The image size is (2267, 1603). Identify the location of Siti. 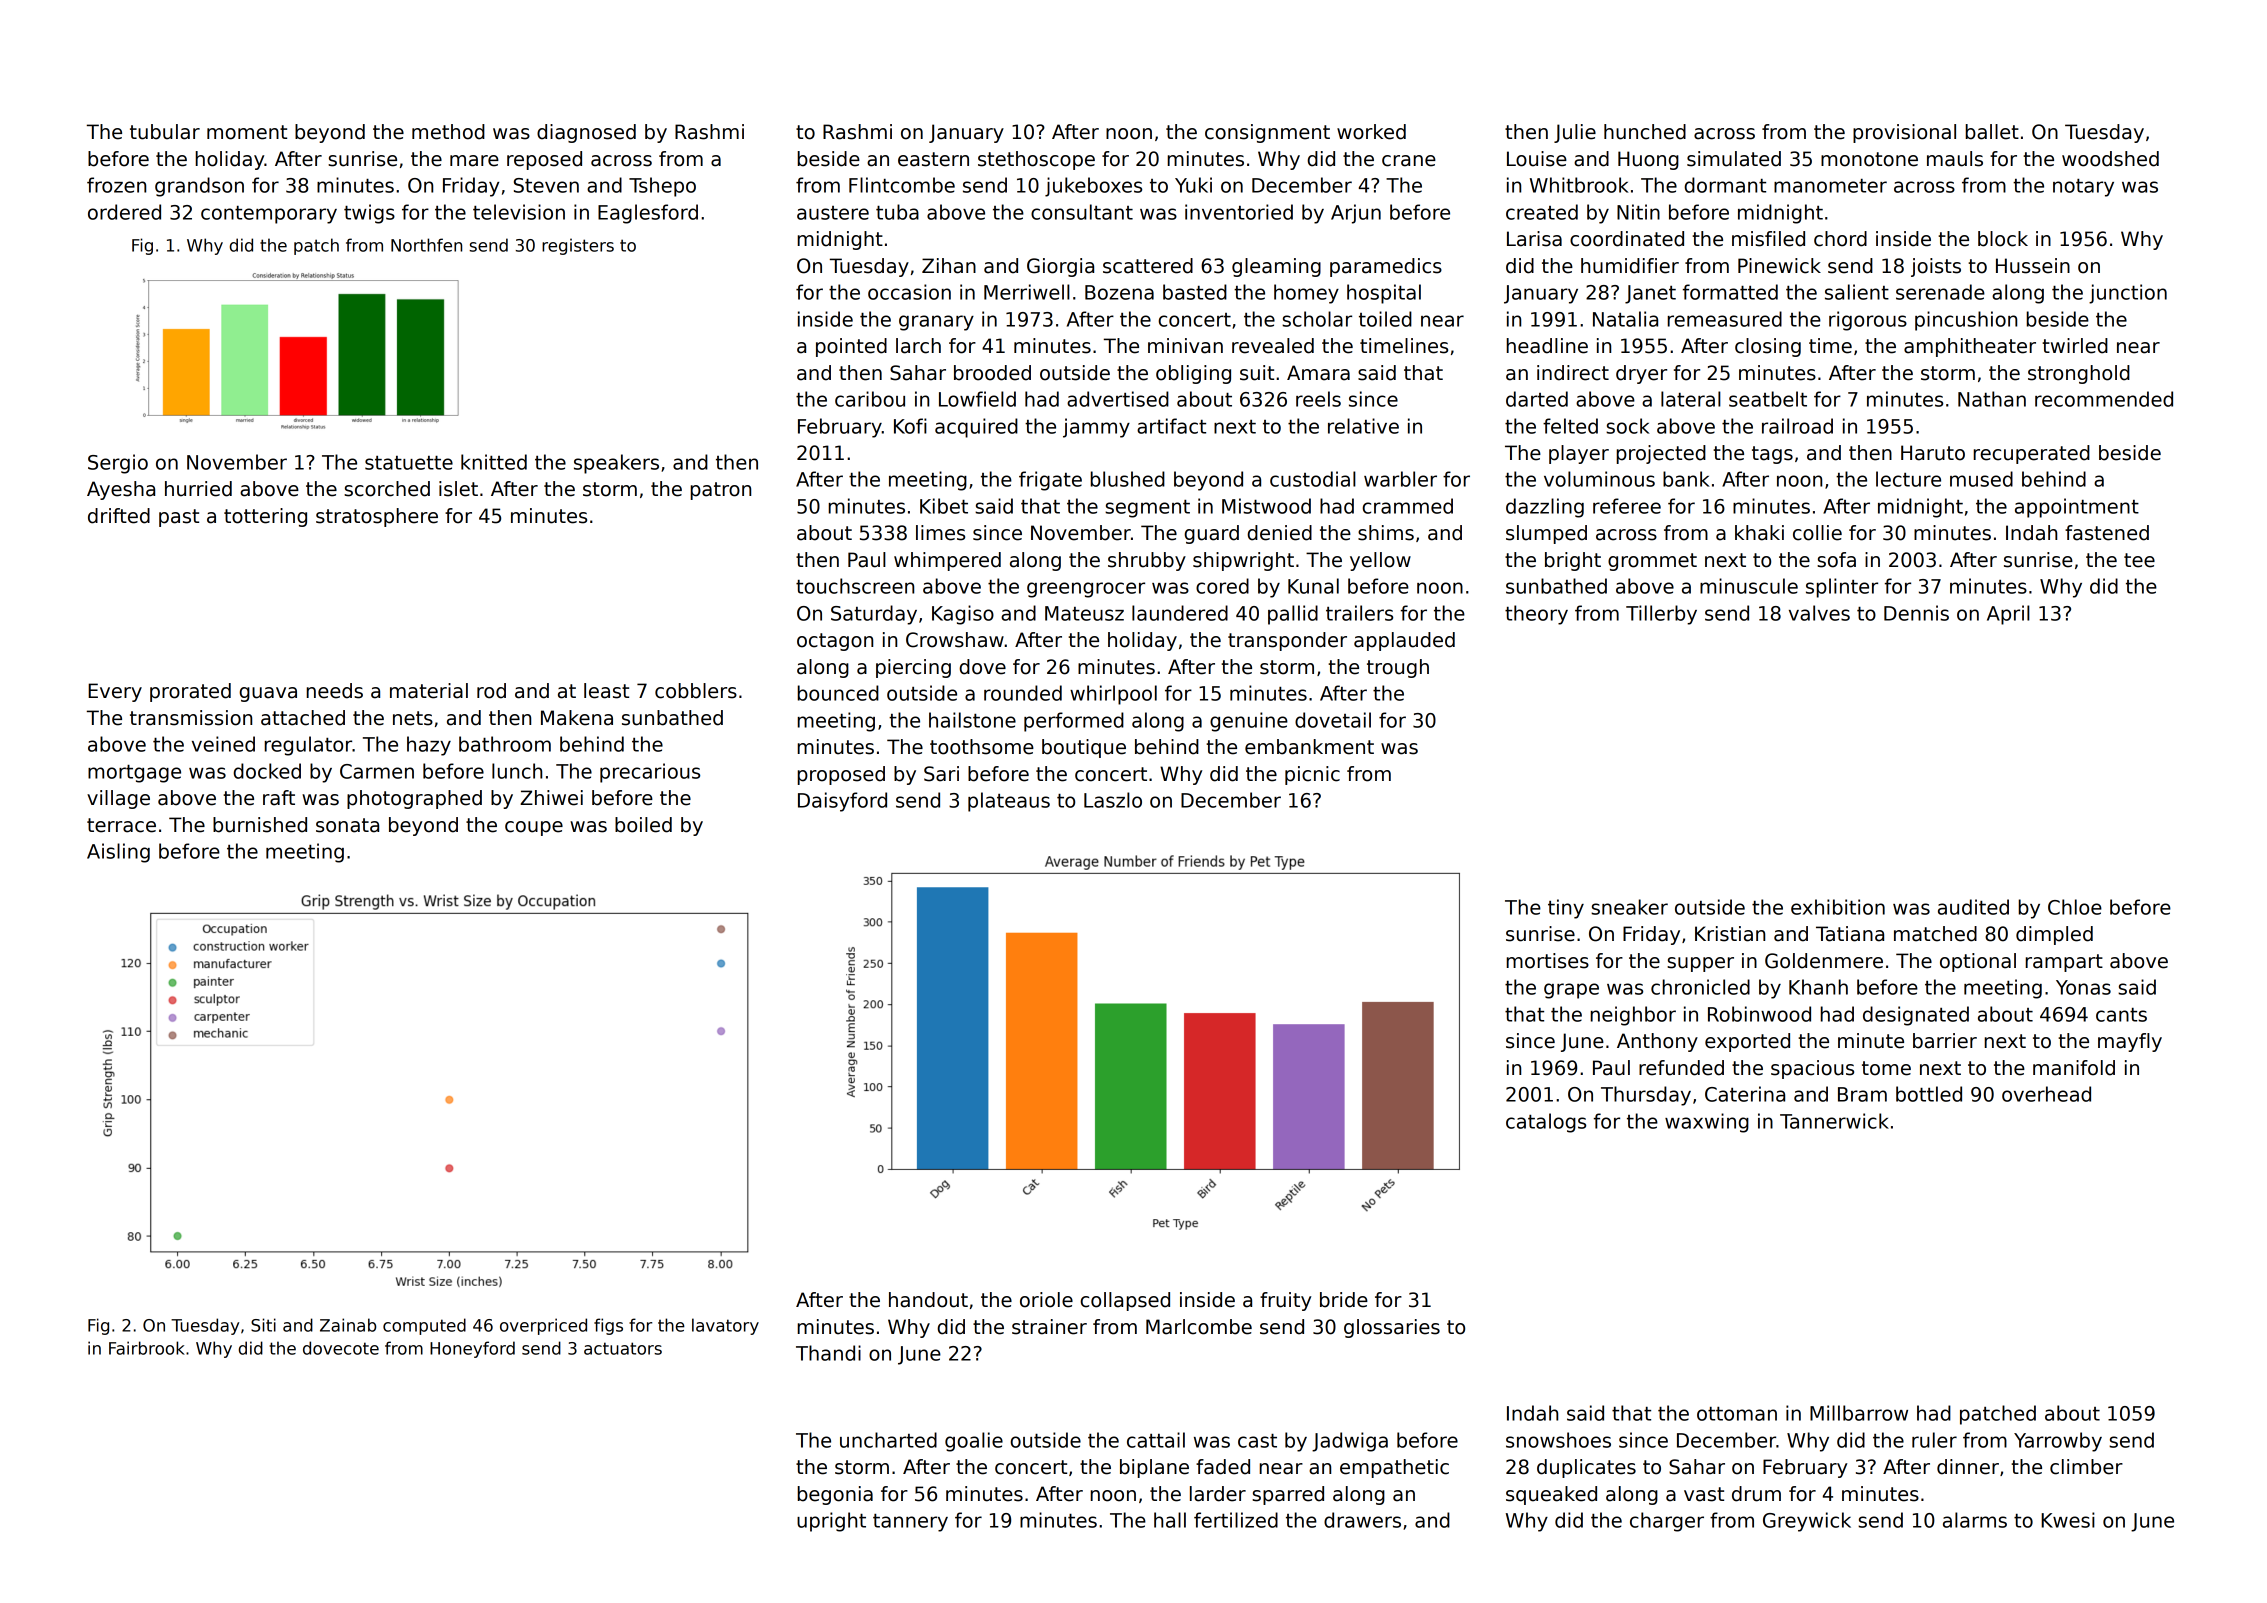
(263, 1325).
